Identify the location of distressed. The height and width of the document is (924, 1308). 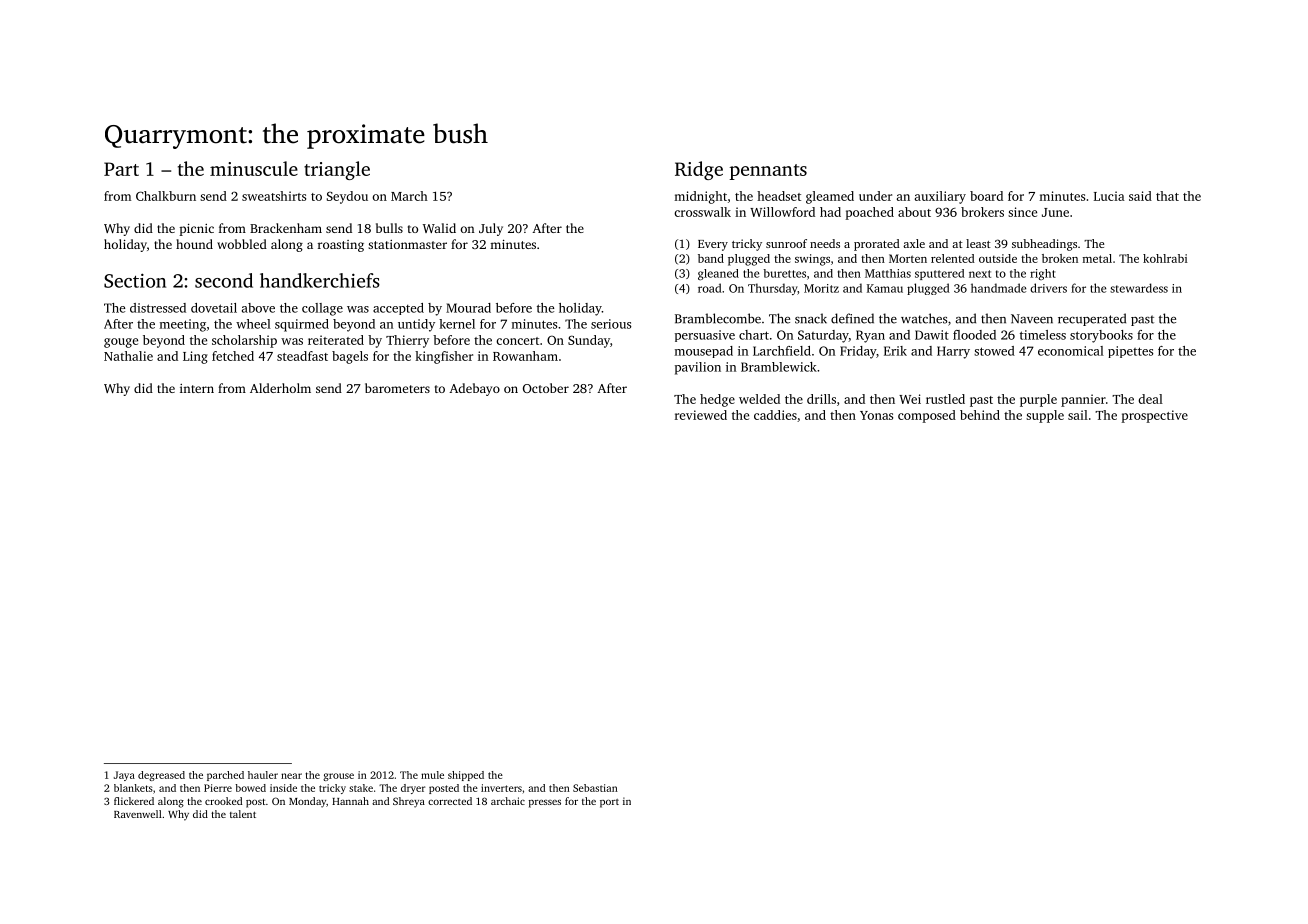
(158, 308).
